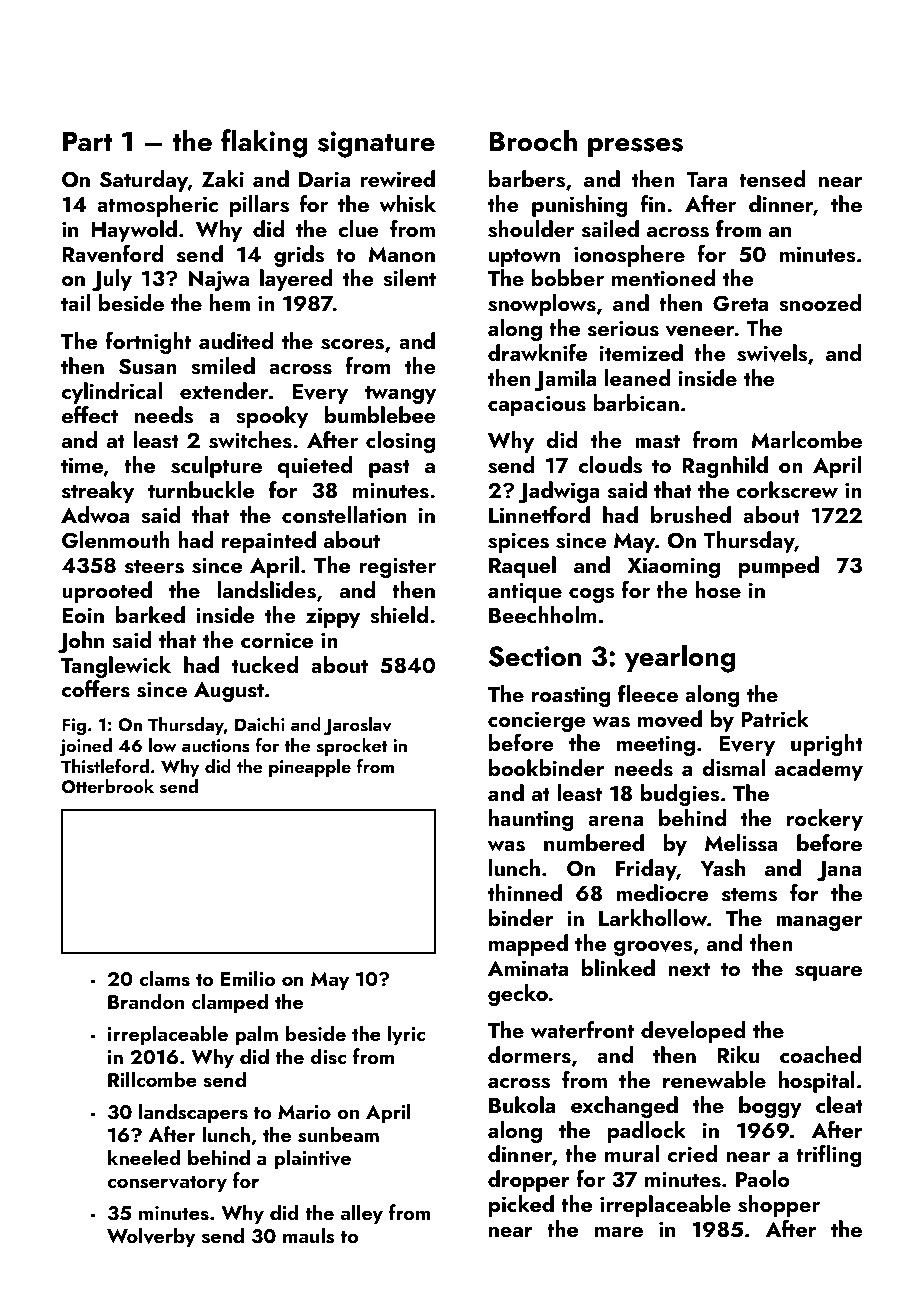 Image resolution: width=924 pixels, height=1311 pixels. I want to click on leaned, so click(638, 377).
